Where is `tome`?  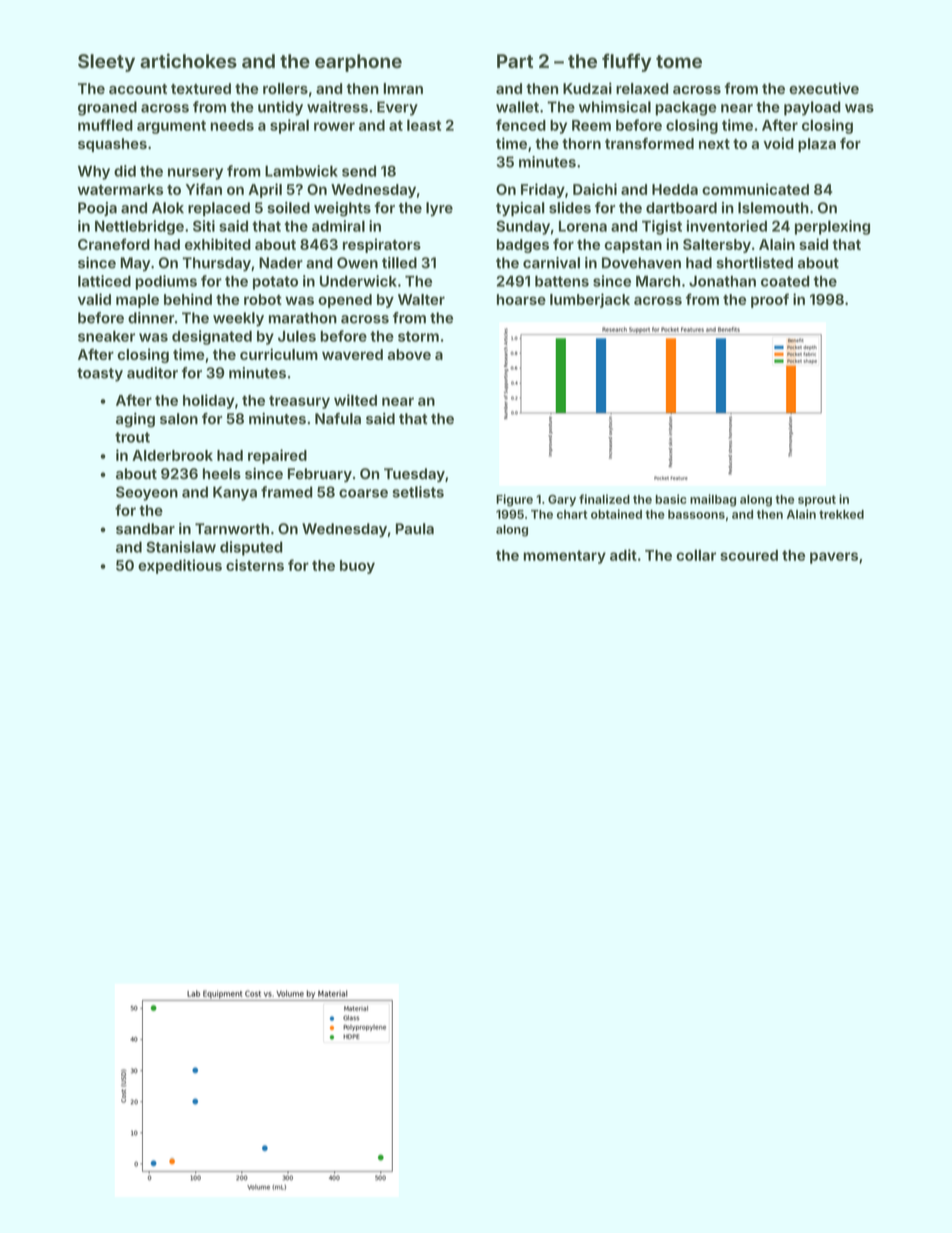 tome is located at coordinates (679, 61).
